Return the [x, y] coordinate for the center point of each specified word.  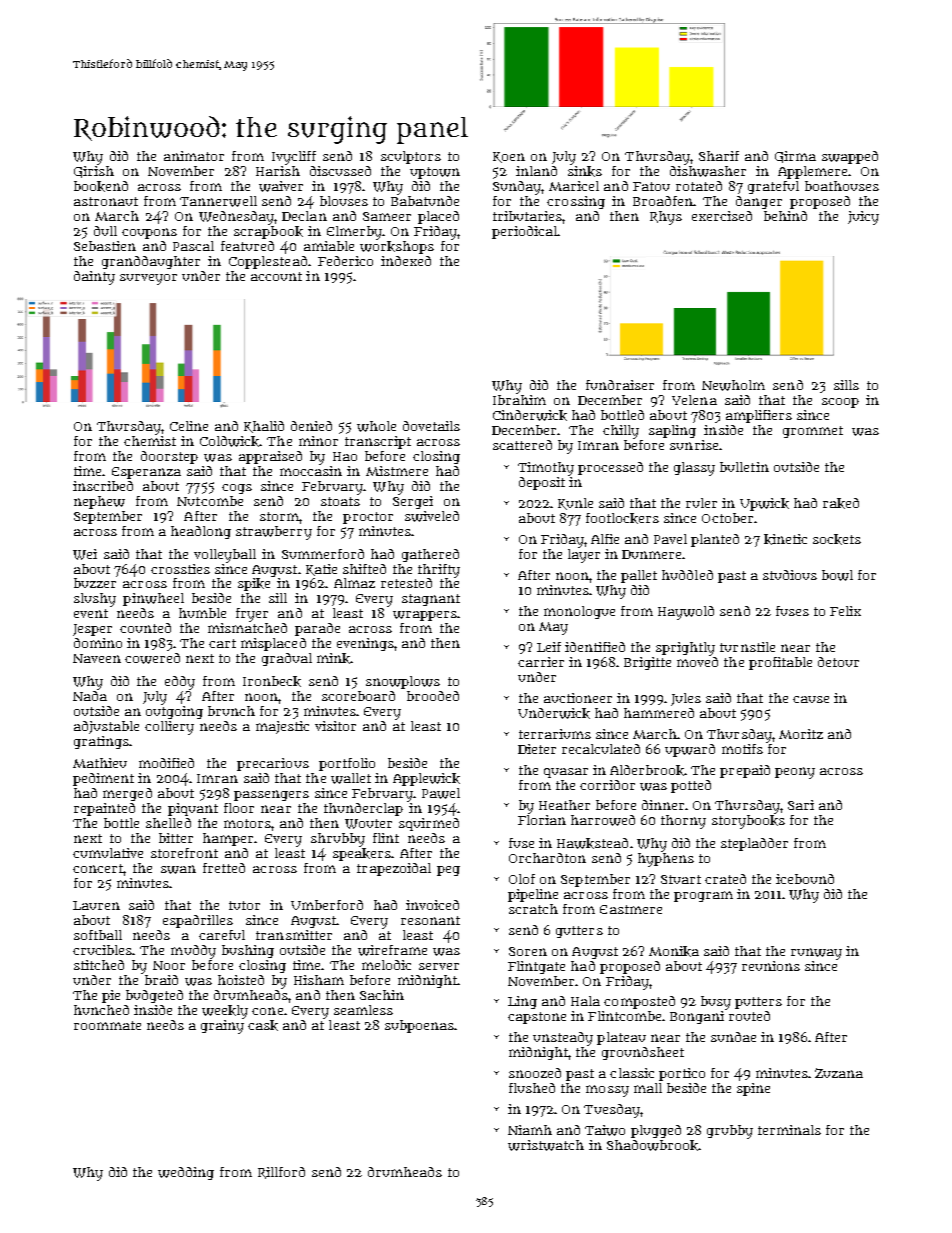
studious [790, 575]
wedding [186, 1173]
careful [222, 935]
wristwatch [546, 1145]
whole [376, 426]
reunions [771, 966]
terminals [789, 1130]
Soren [528, 951]
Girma [795, 157]
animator [194, 156]
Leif [549, 647]
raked [841, 503]
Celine [189, 426]
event [91, 613]
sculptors [411, 157]
